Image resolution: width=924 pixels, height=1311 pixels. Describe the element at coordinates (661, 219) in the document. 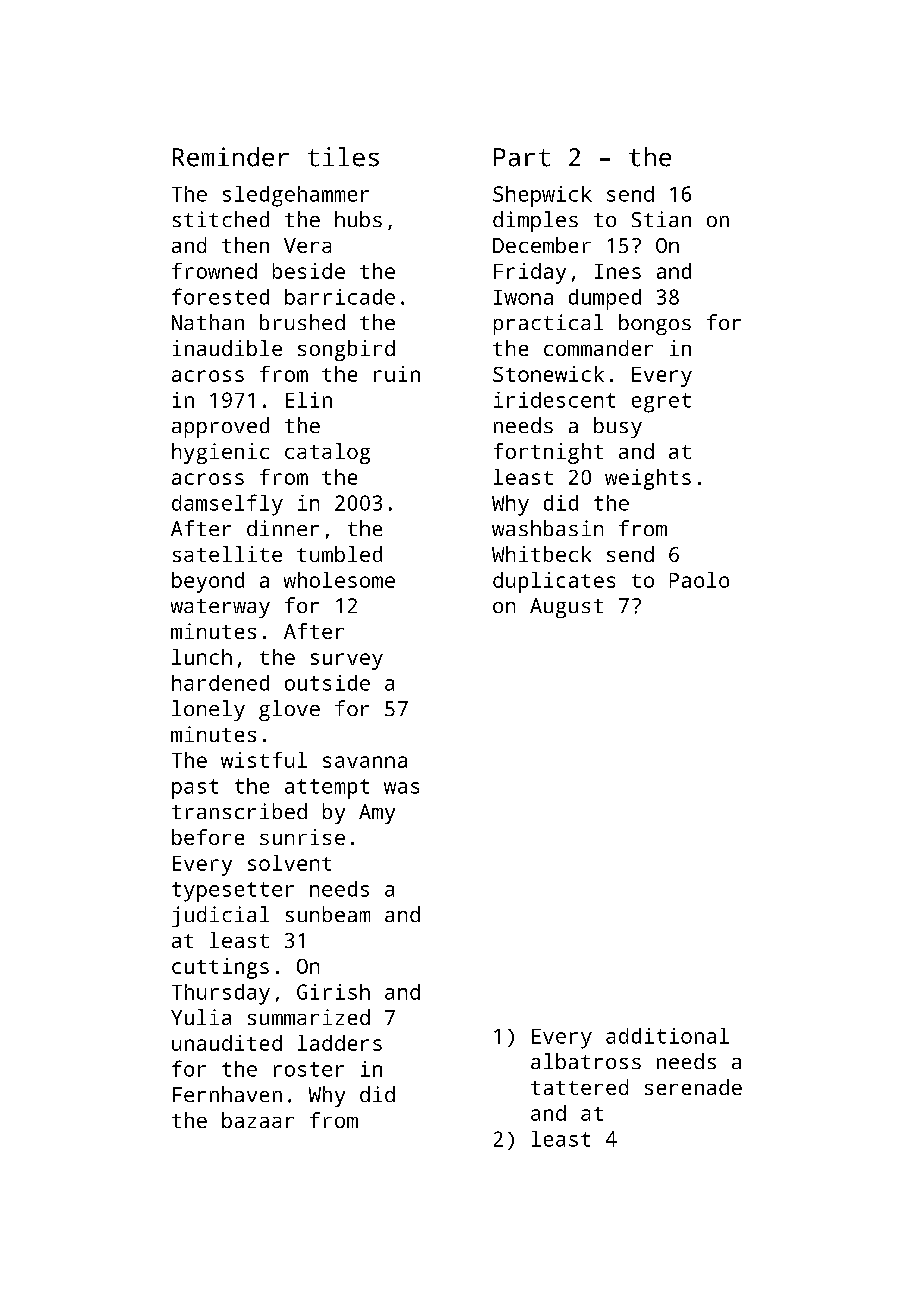

I see `Stian` at that location.
